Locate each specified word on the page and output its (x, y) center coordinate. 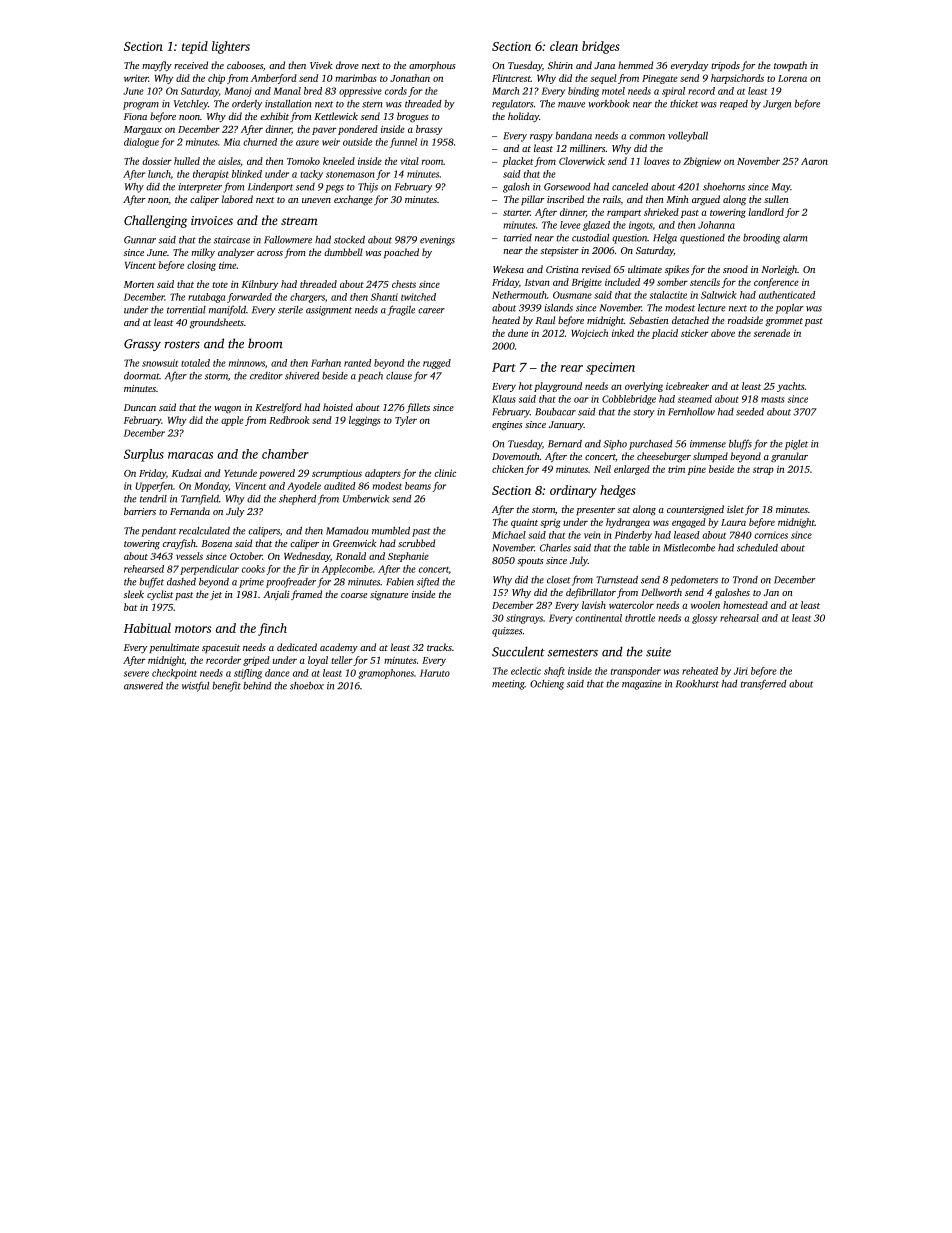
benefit (226, 686)
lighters (231, 47)
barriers (140, 511)
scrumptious (337, 474)
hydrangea (628, 523)
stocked (349, 240)
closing (201, 266)
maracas (190, 455)
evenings (437, 241)
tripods (725, 66)
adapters (383, 474)
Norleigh (779, 270)
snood (735, 269)
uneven (316, 200)
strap (763, 471)
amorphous (432, 66)
